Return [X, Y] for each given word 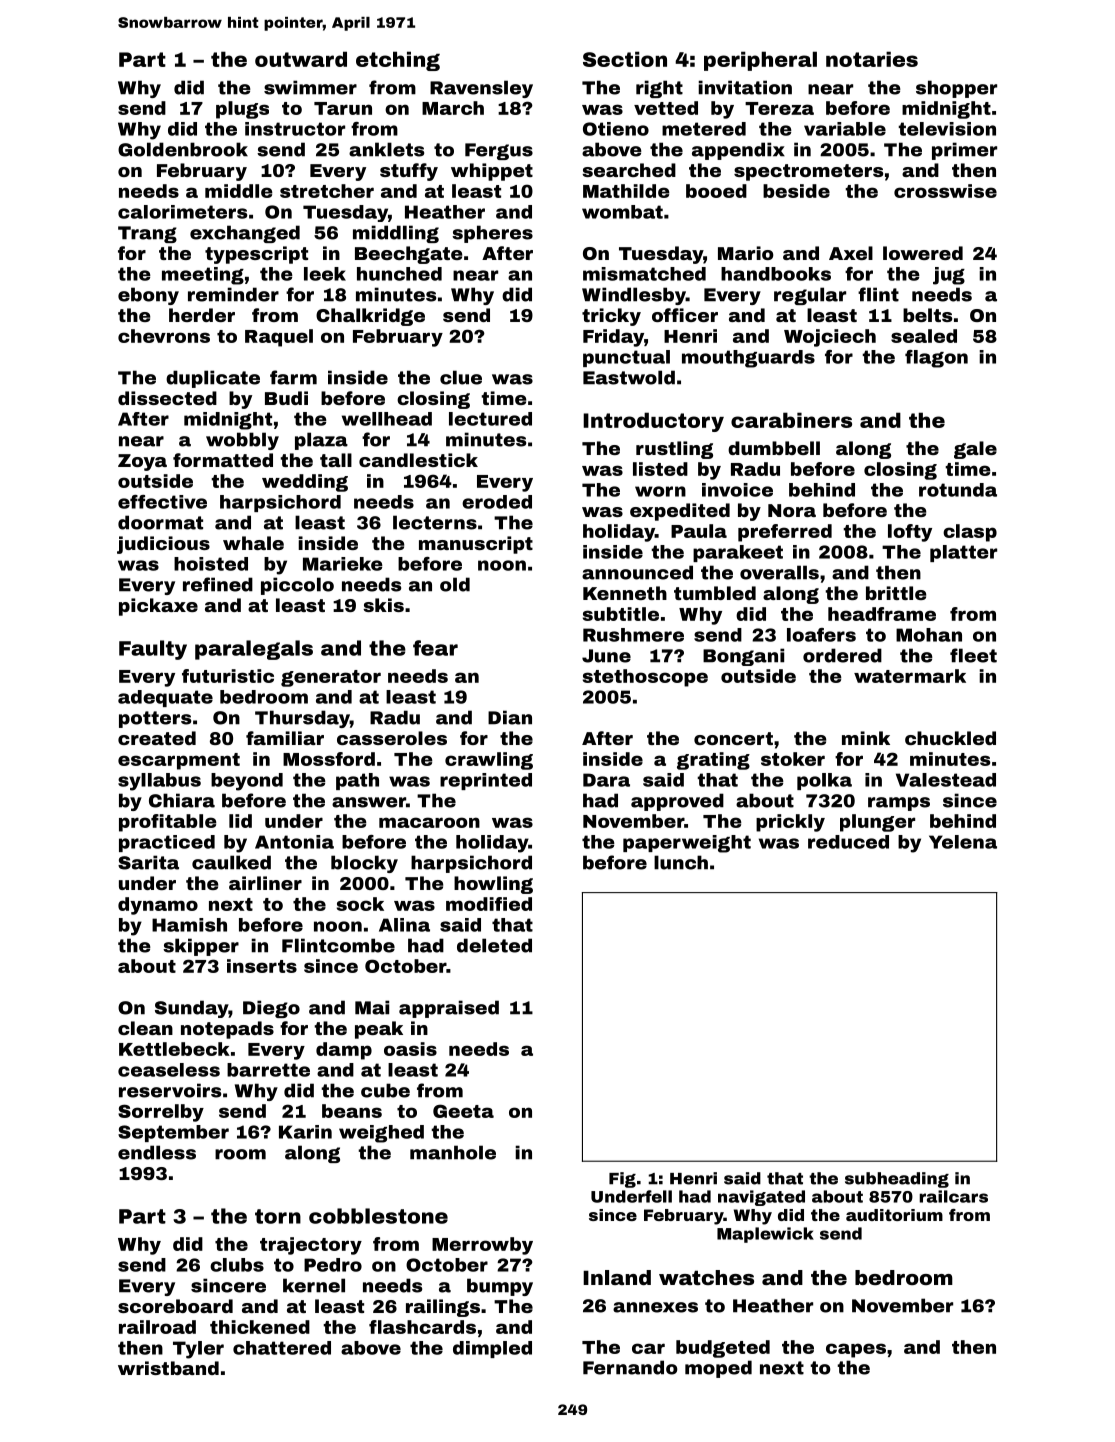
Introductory [653, 422]
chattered [282, 1348]
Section [625, 59]
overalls [779, 572]
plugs [242, 110]
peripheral [760, 61]
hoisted [211, 564]
